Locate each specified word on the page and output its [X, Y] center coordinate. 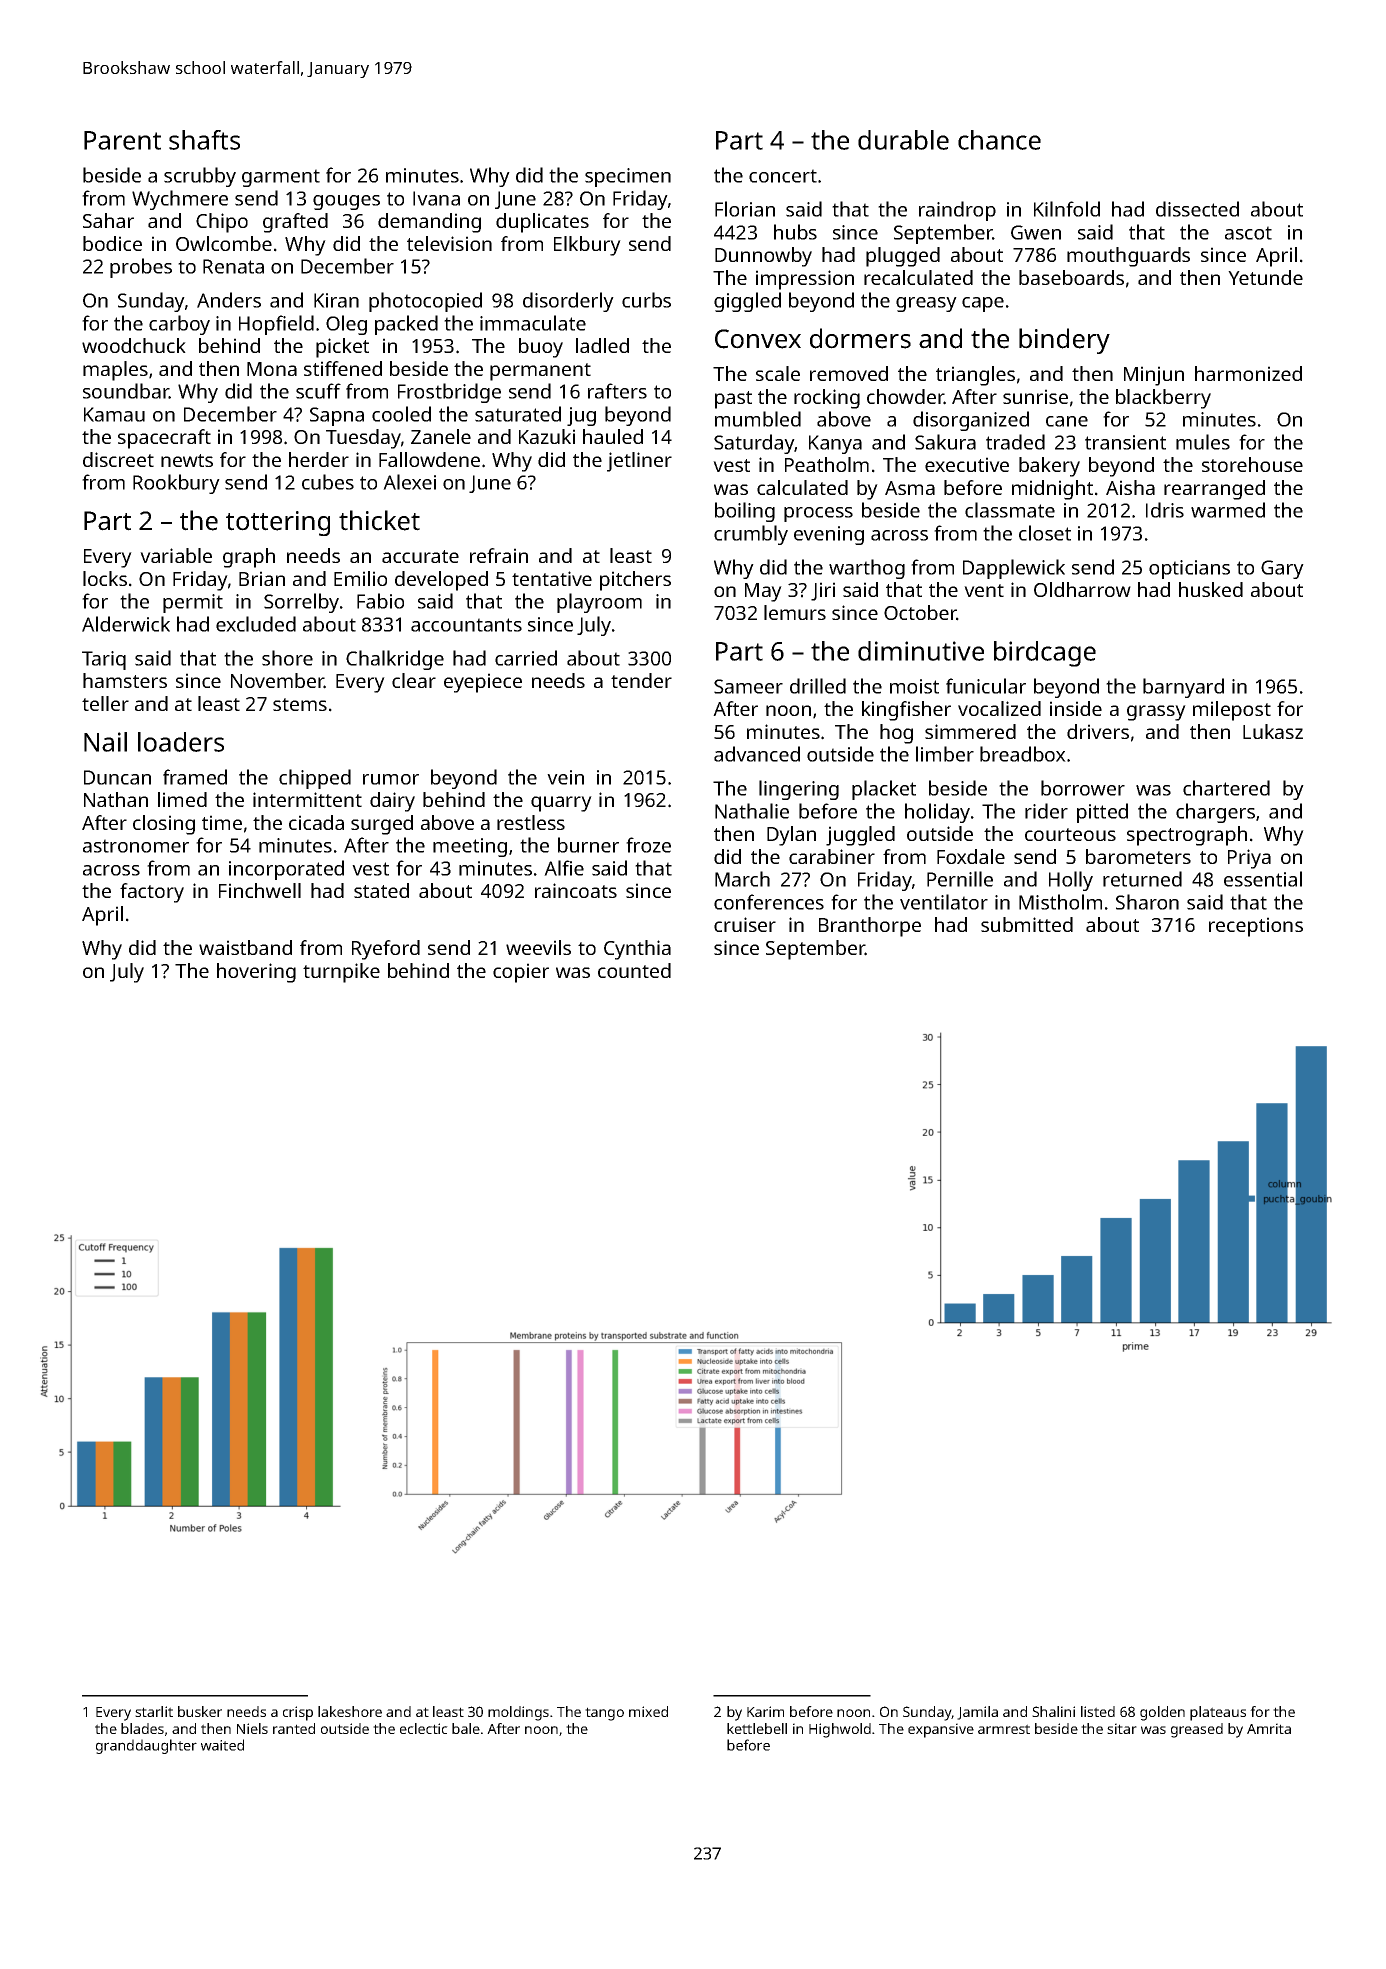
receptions [1256, 927]
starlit [154, 1711]
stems [300, 704]
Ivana [436, 198]
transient [1125, 442]
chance [999, 140]
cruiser [745, 924]
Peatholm [827, 464]
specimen [628, 177]
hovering [256, 973]
